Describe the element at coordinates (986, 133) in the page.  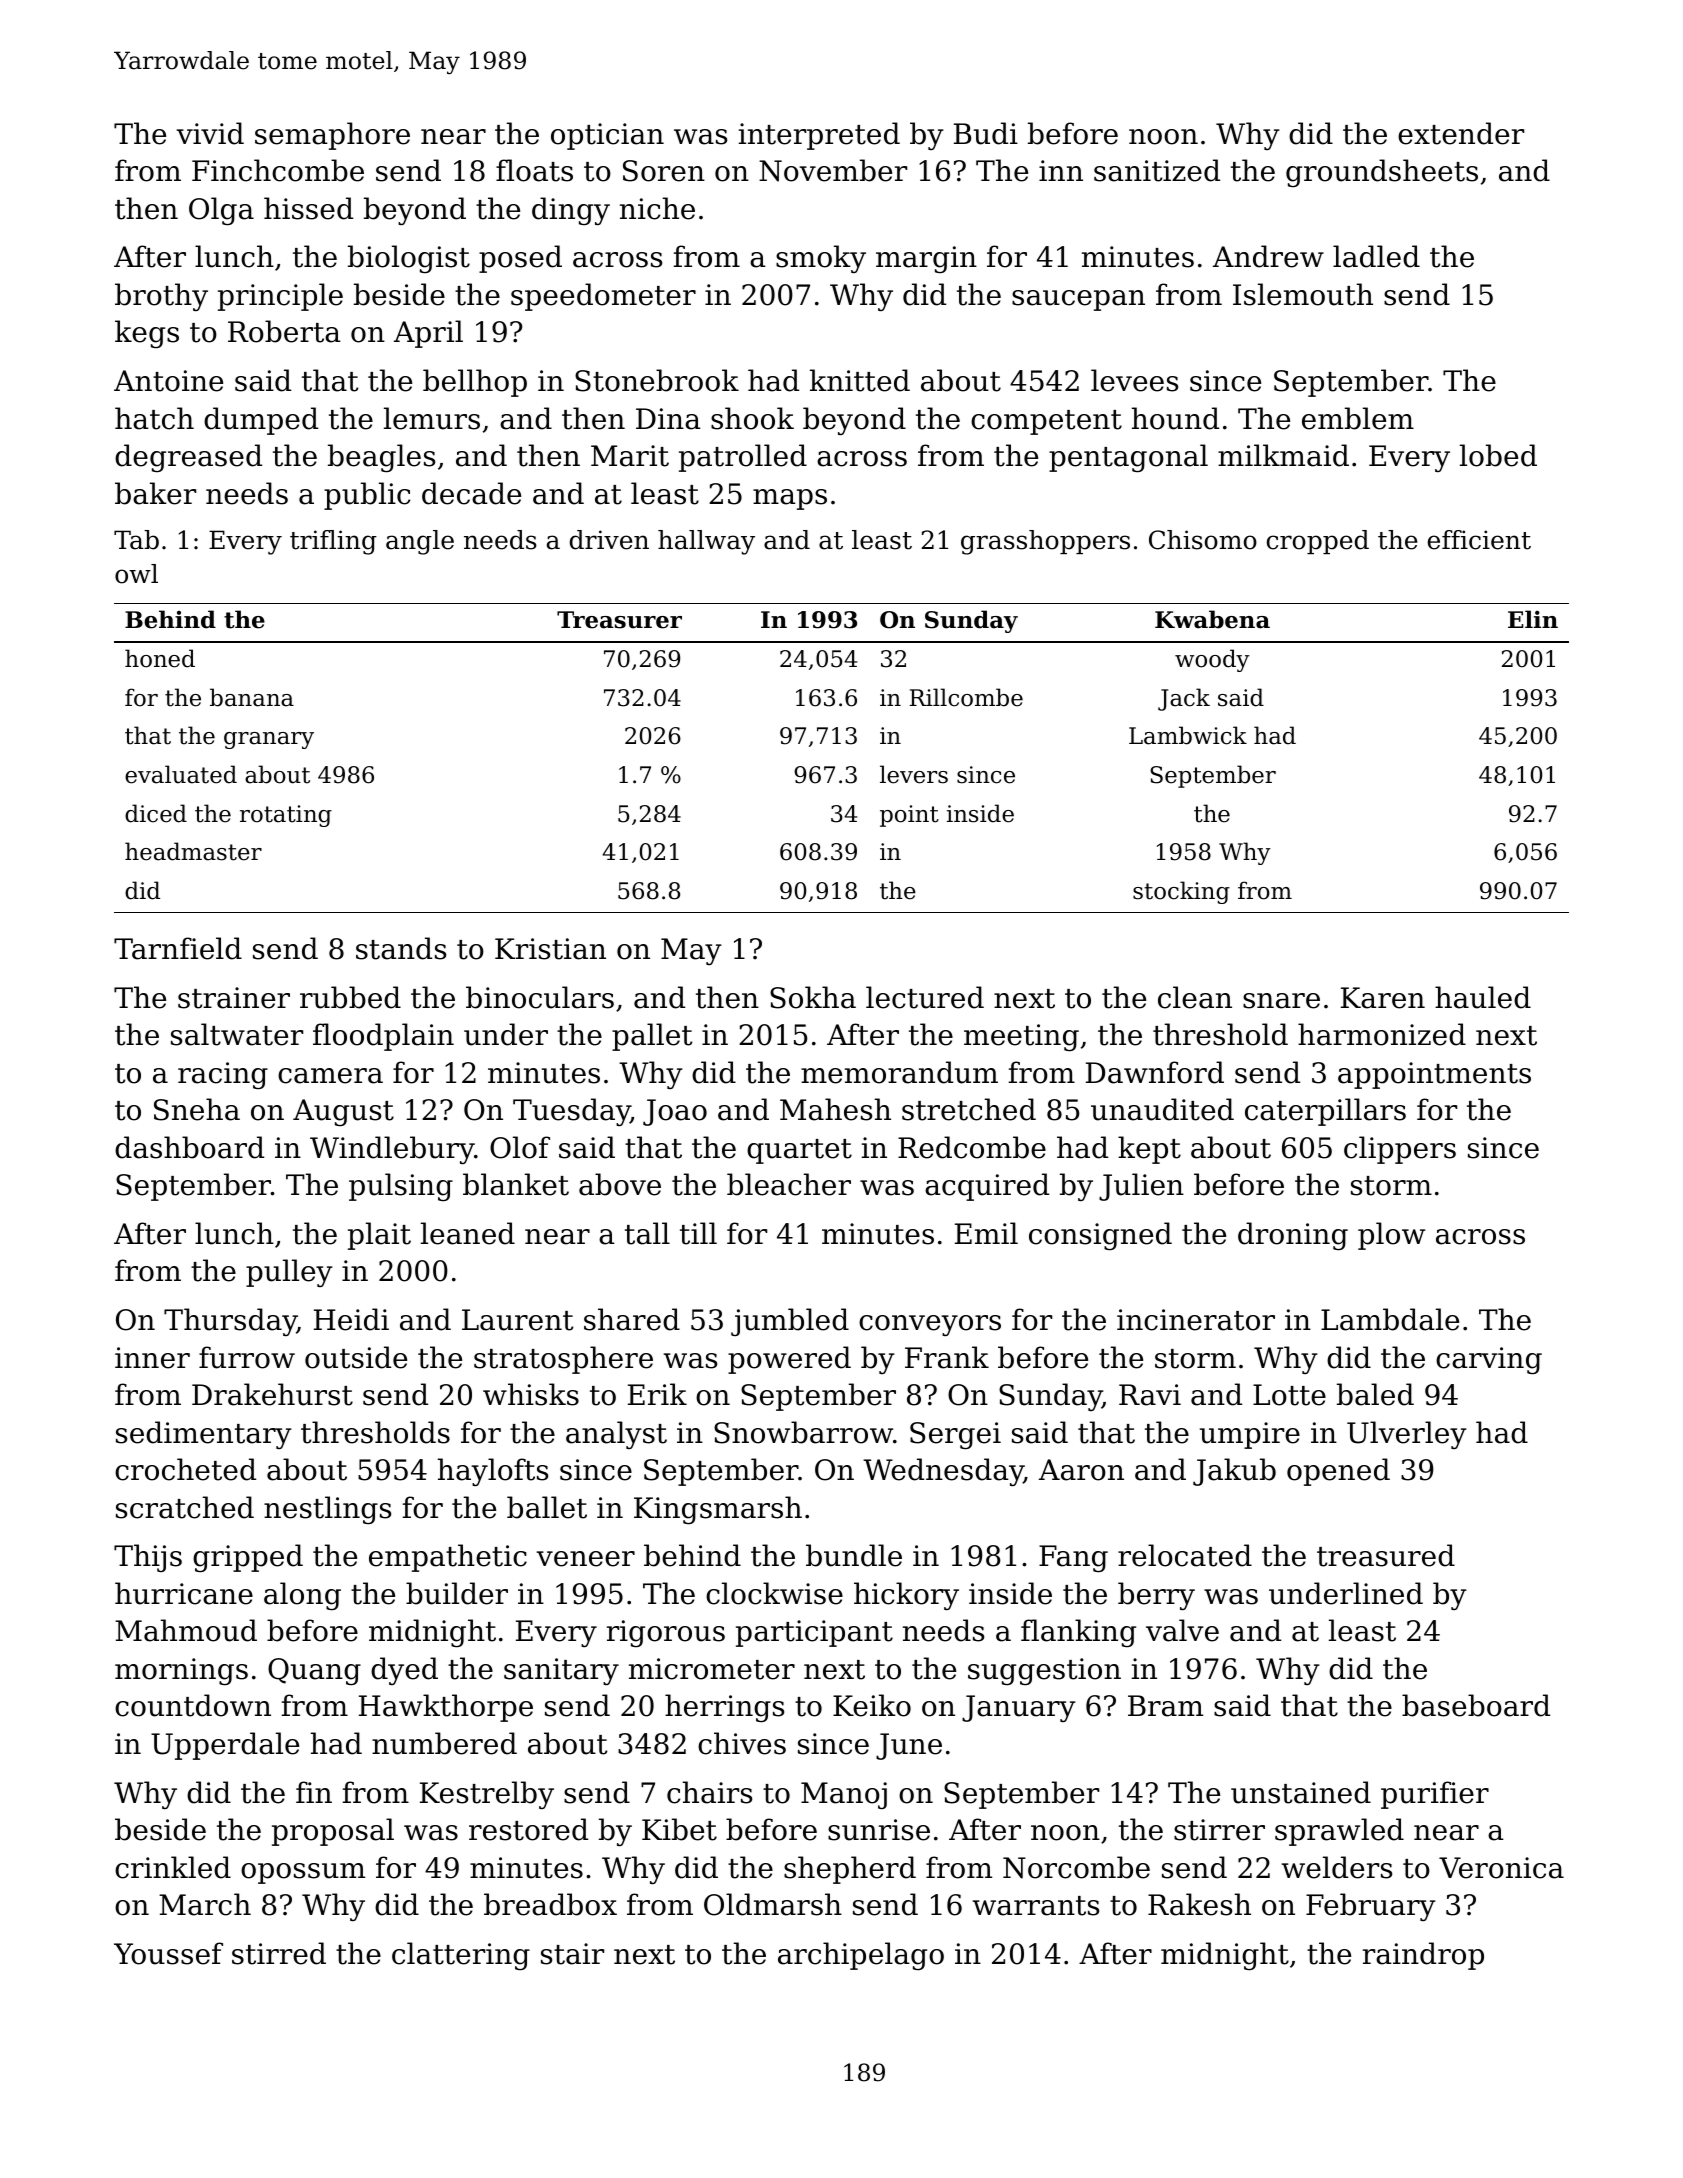
I see `Budi` at that location.
